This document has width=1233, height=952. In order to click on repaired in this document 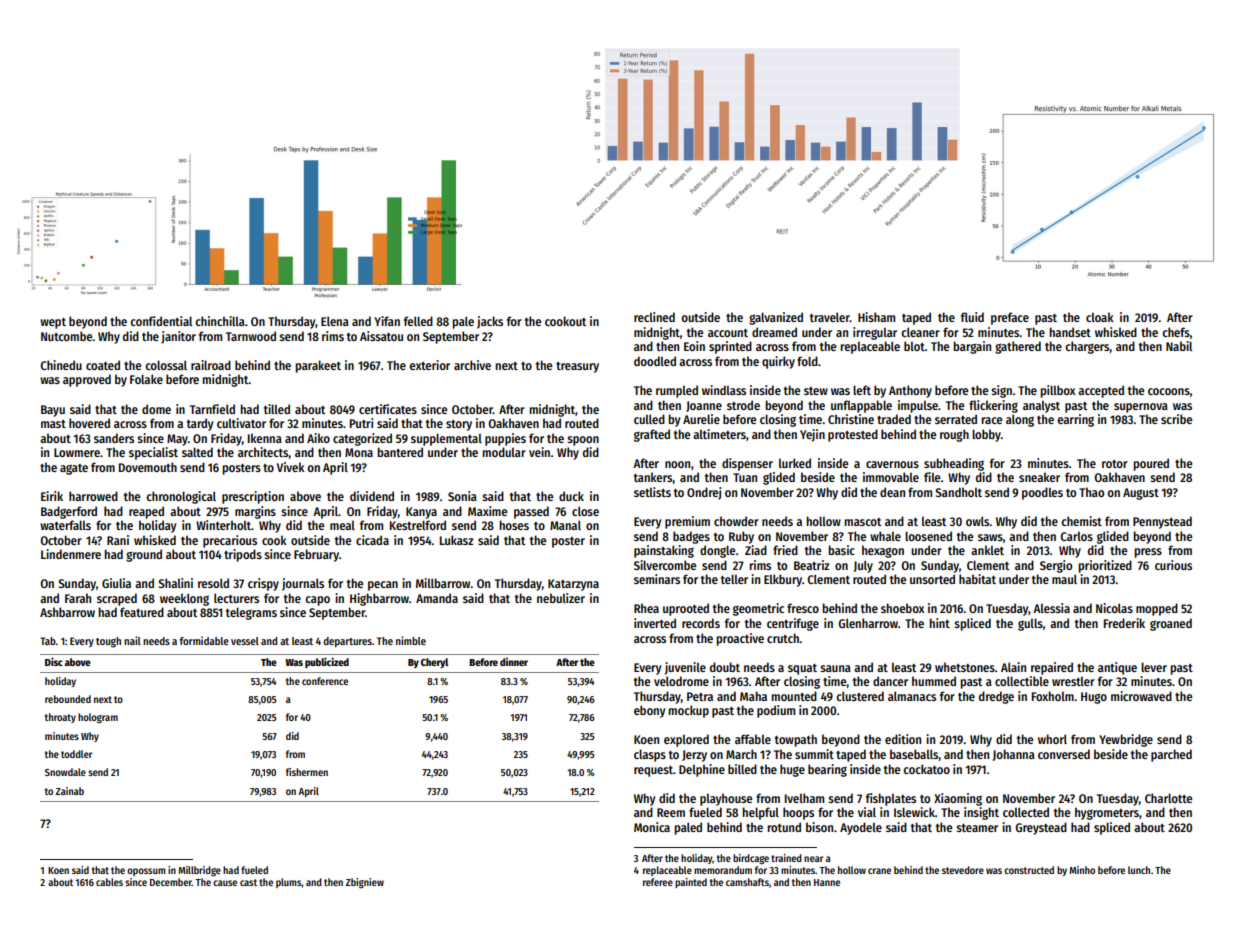, I will do `click(1052, 668)`.
